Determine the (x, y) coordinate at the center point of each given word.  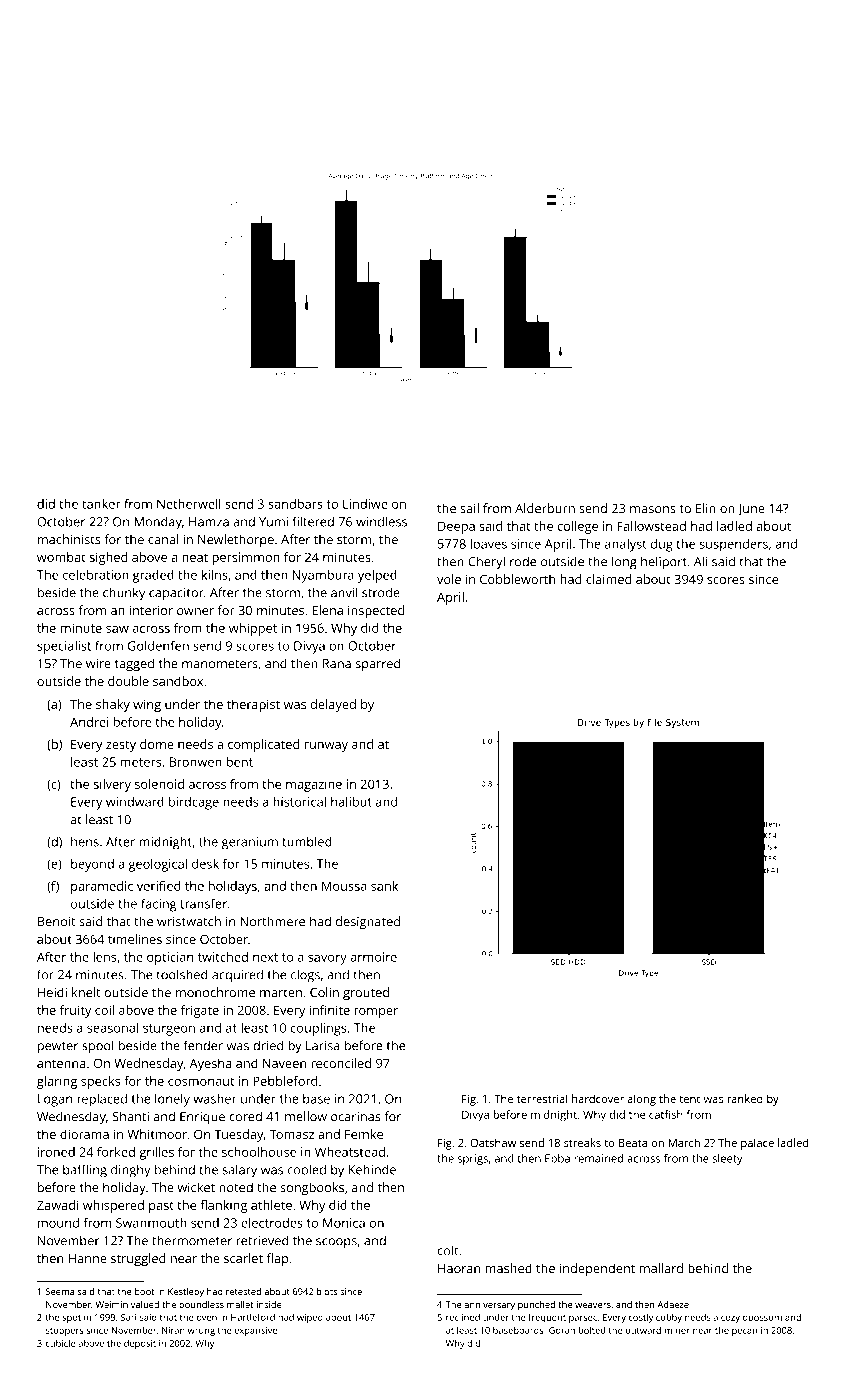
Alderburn (545, 508)
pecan (744, 1332)
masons (653, 509)
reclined (463, 1317)
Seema (60, 1291)
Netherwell (189, 503)
